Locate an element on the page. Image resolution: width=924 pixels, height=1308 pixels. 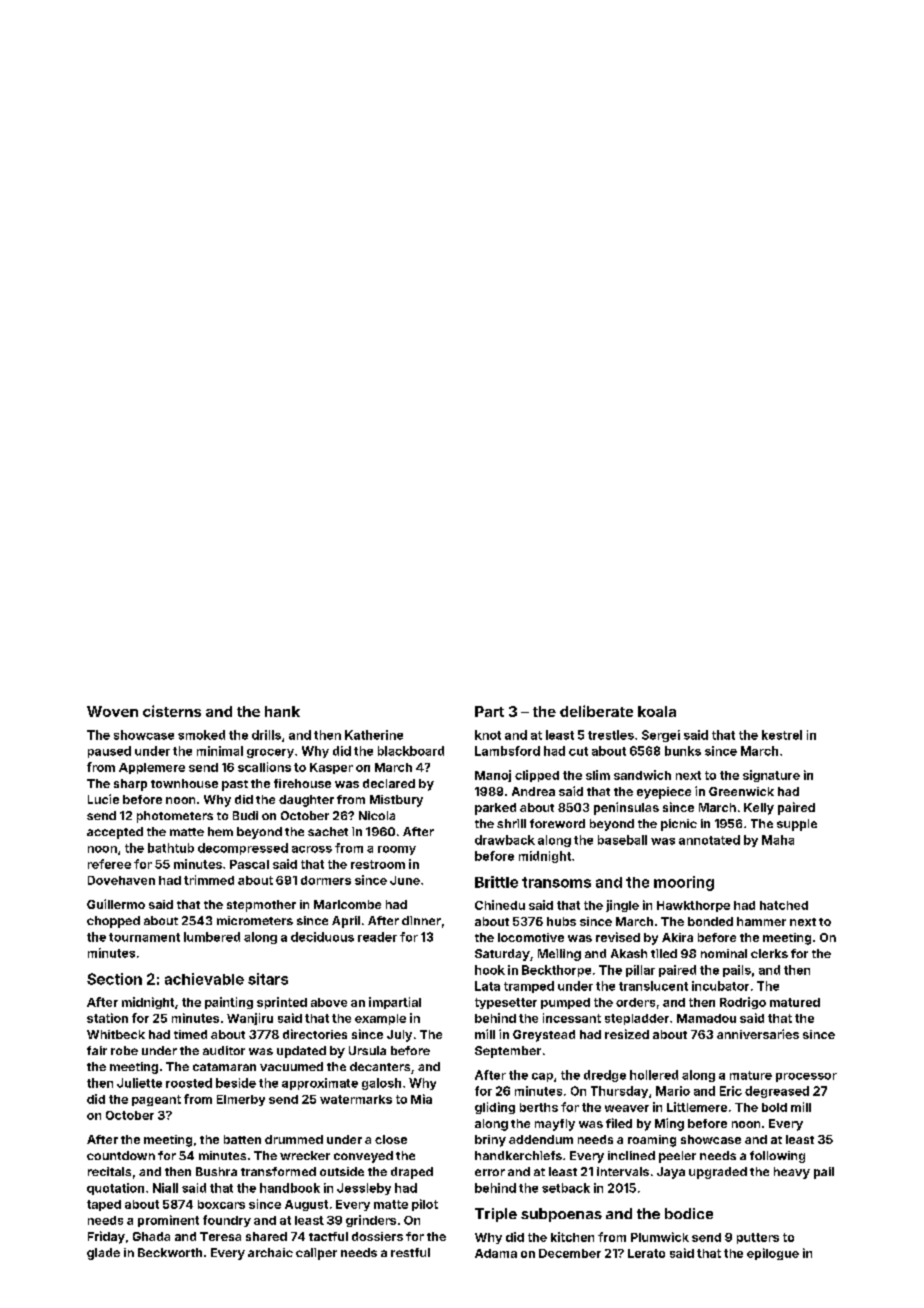
anniversaries is located at coordinates (758, 1034).
